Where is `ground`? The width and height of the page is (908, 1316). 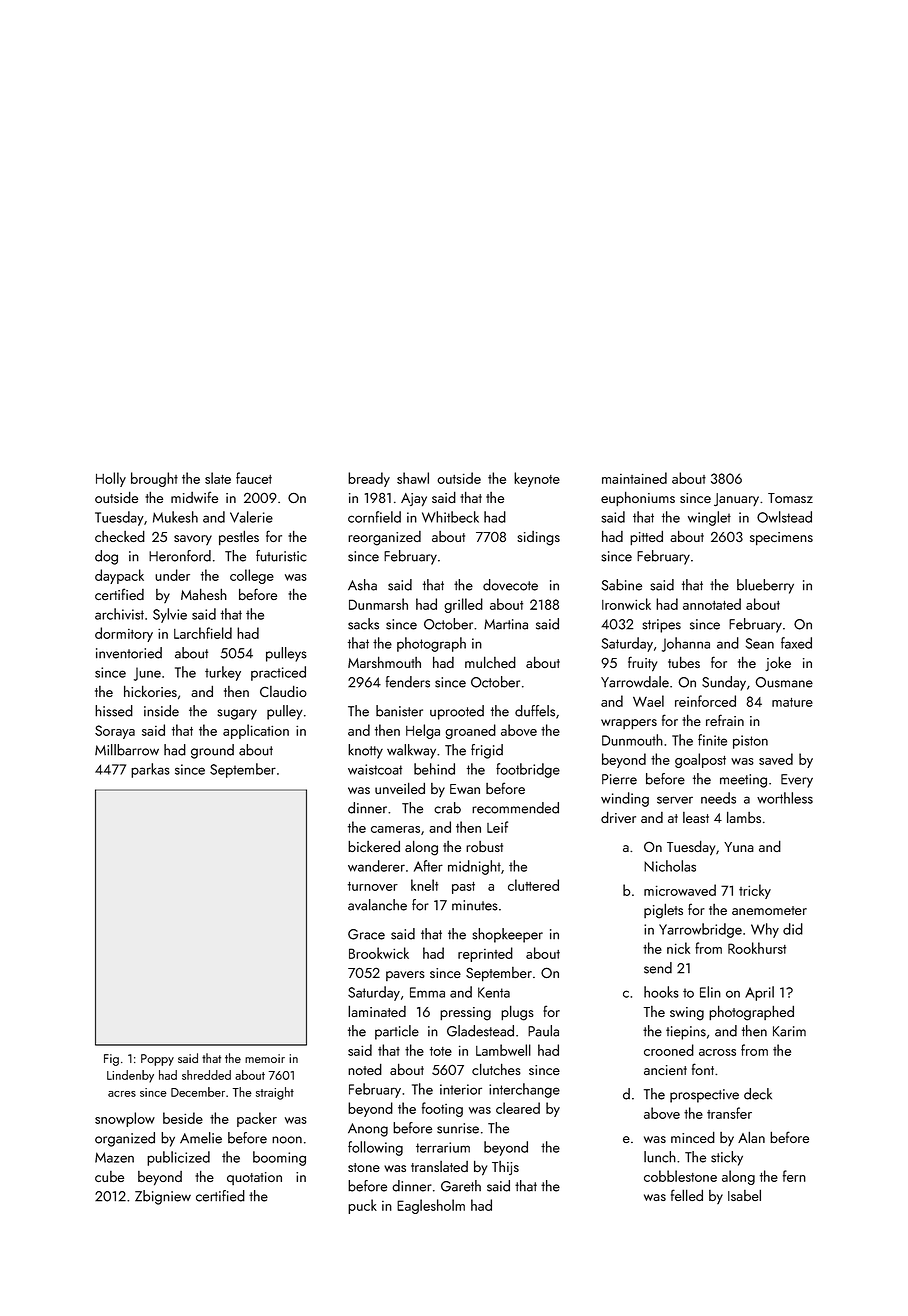
ground is located at coordinates (212, 751).
